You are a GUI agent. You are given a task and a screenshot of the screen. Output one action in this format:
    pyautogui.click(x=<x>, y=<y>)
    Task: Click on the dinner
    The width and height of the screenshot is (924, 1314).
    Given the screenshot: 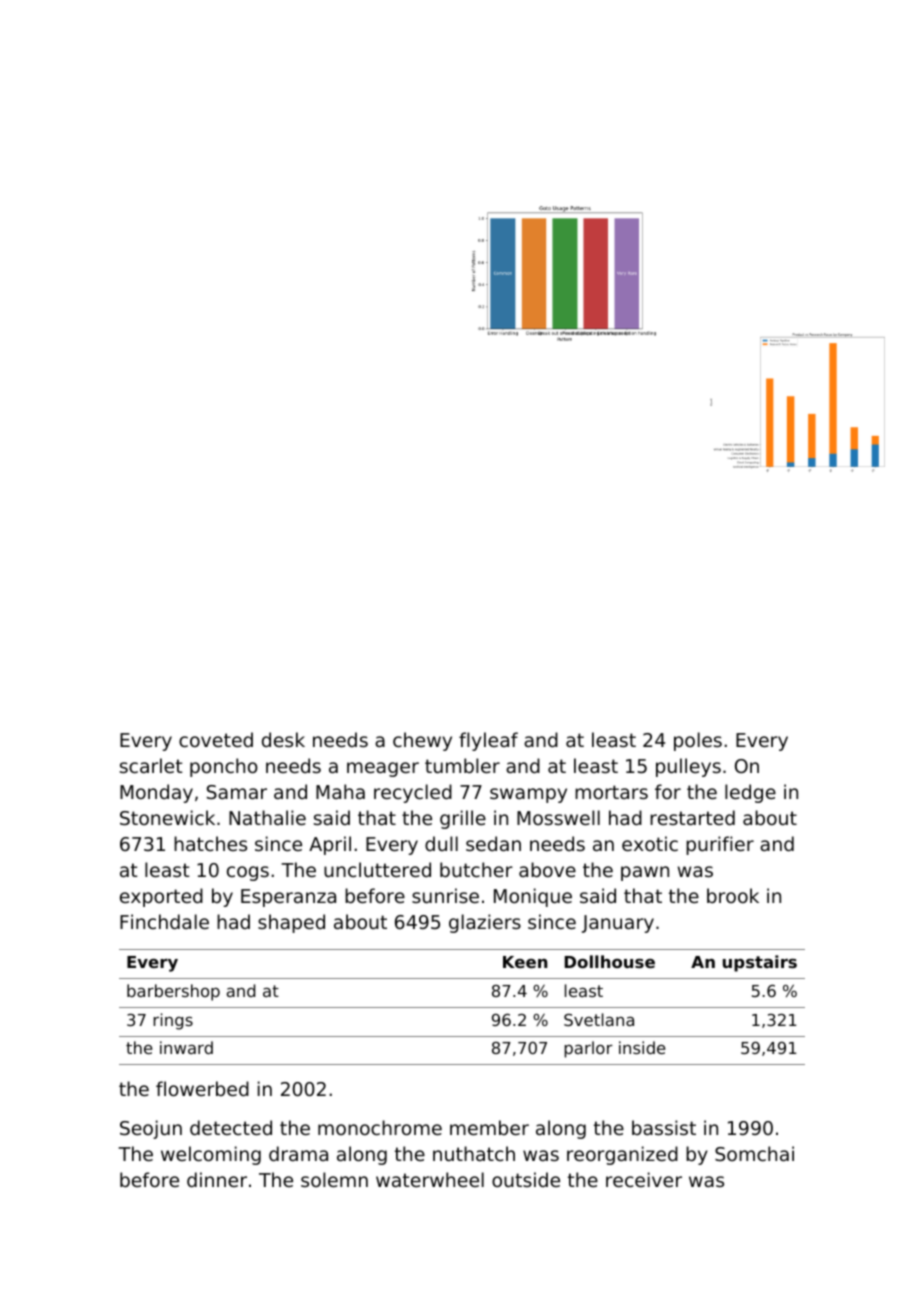 What is the action you would take?
    pyautogui.click(x=217, y=1179)
